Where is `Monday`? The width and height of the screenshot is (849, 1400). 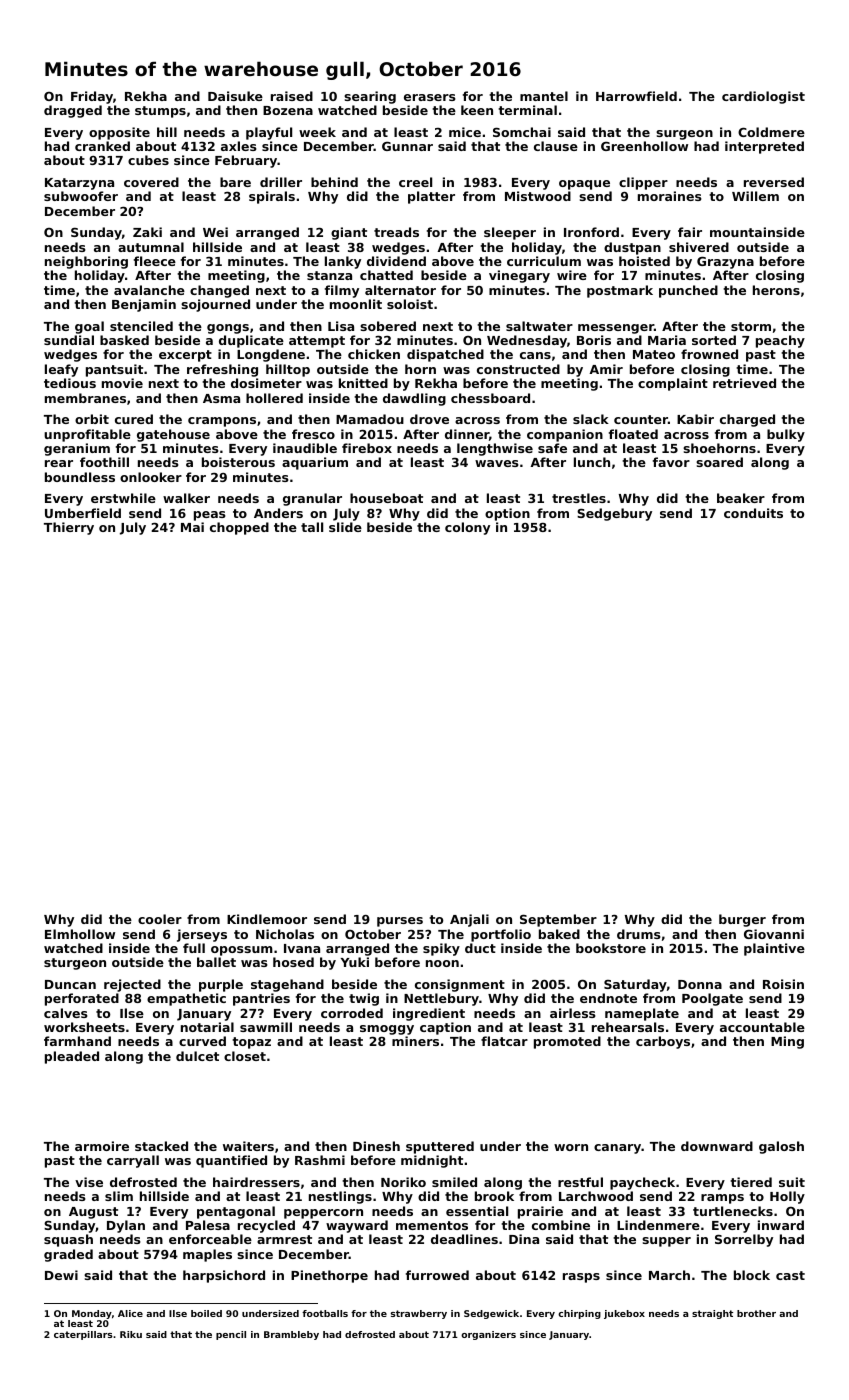
Monday is located at coordinates (92, 1314).
